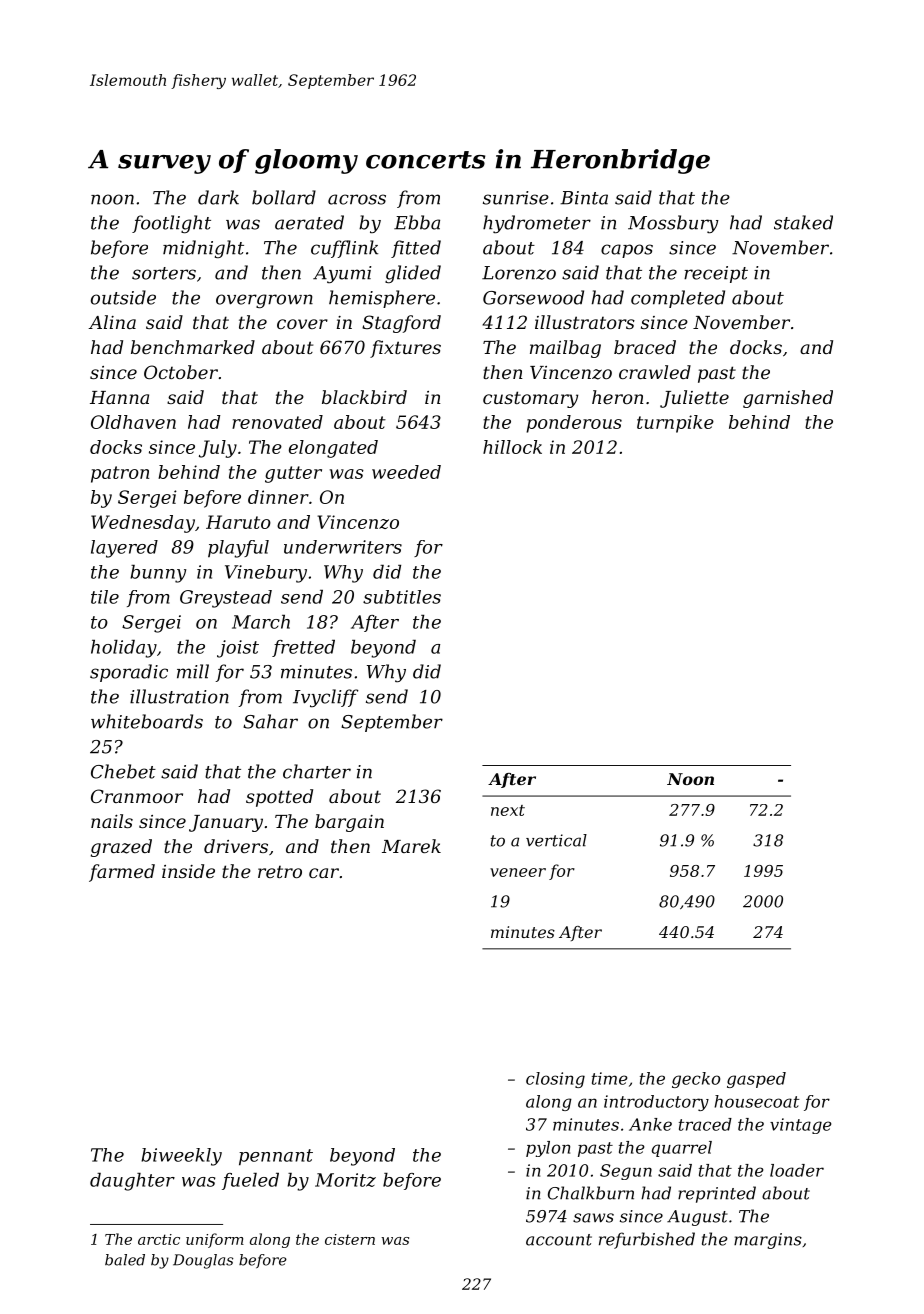  What do you see at coordinates (122, 873) in the screenshot?
I see `farmed` at bounding box center [122, 873].
